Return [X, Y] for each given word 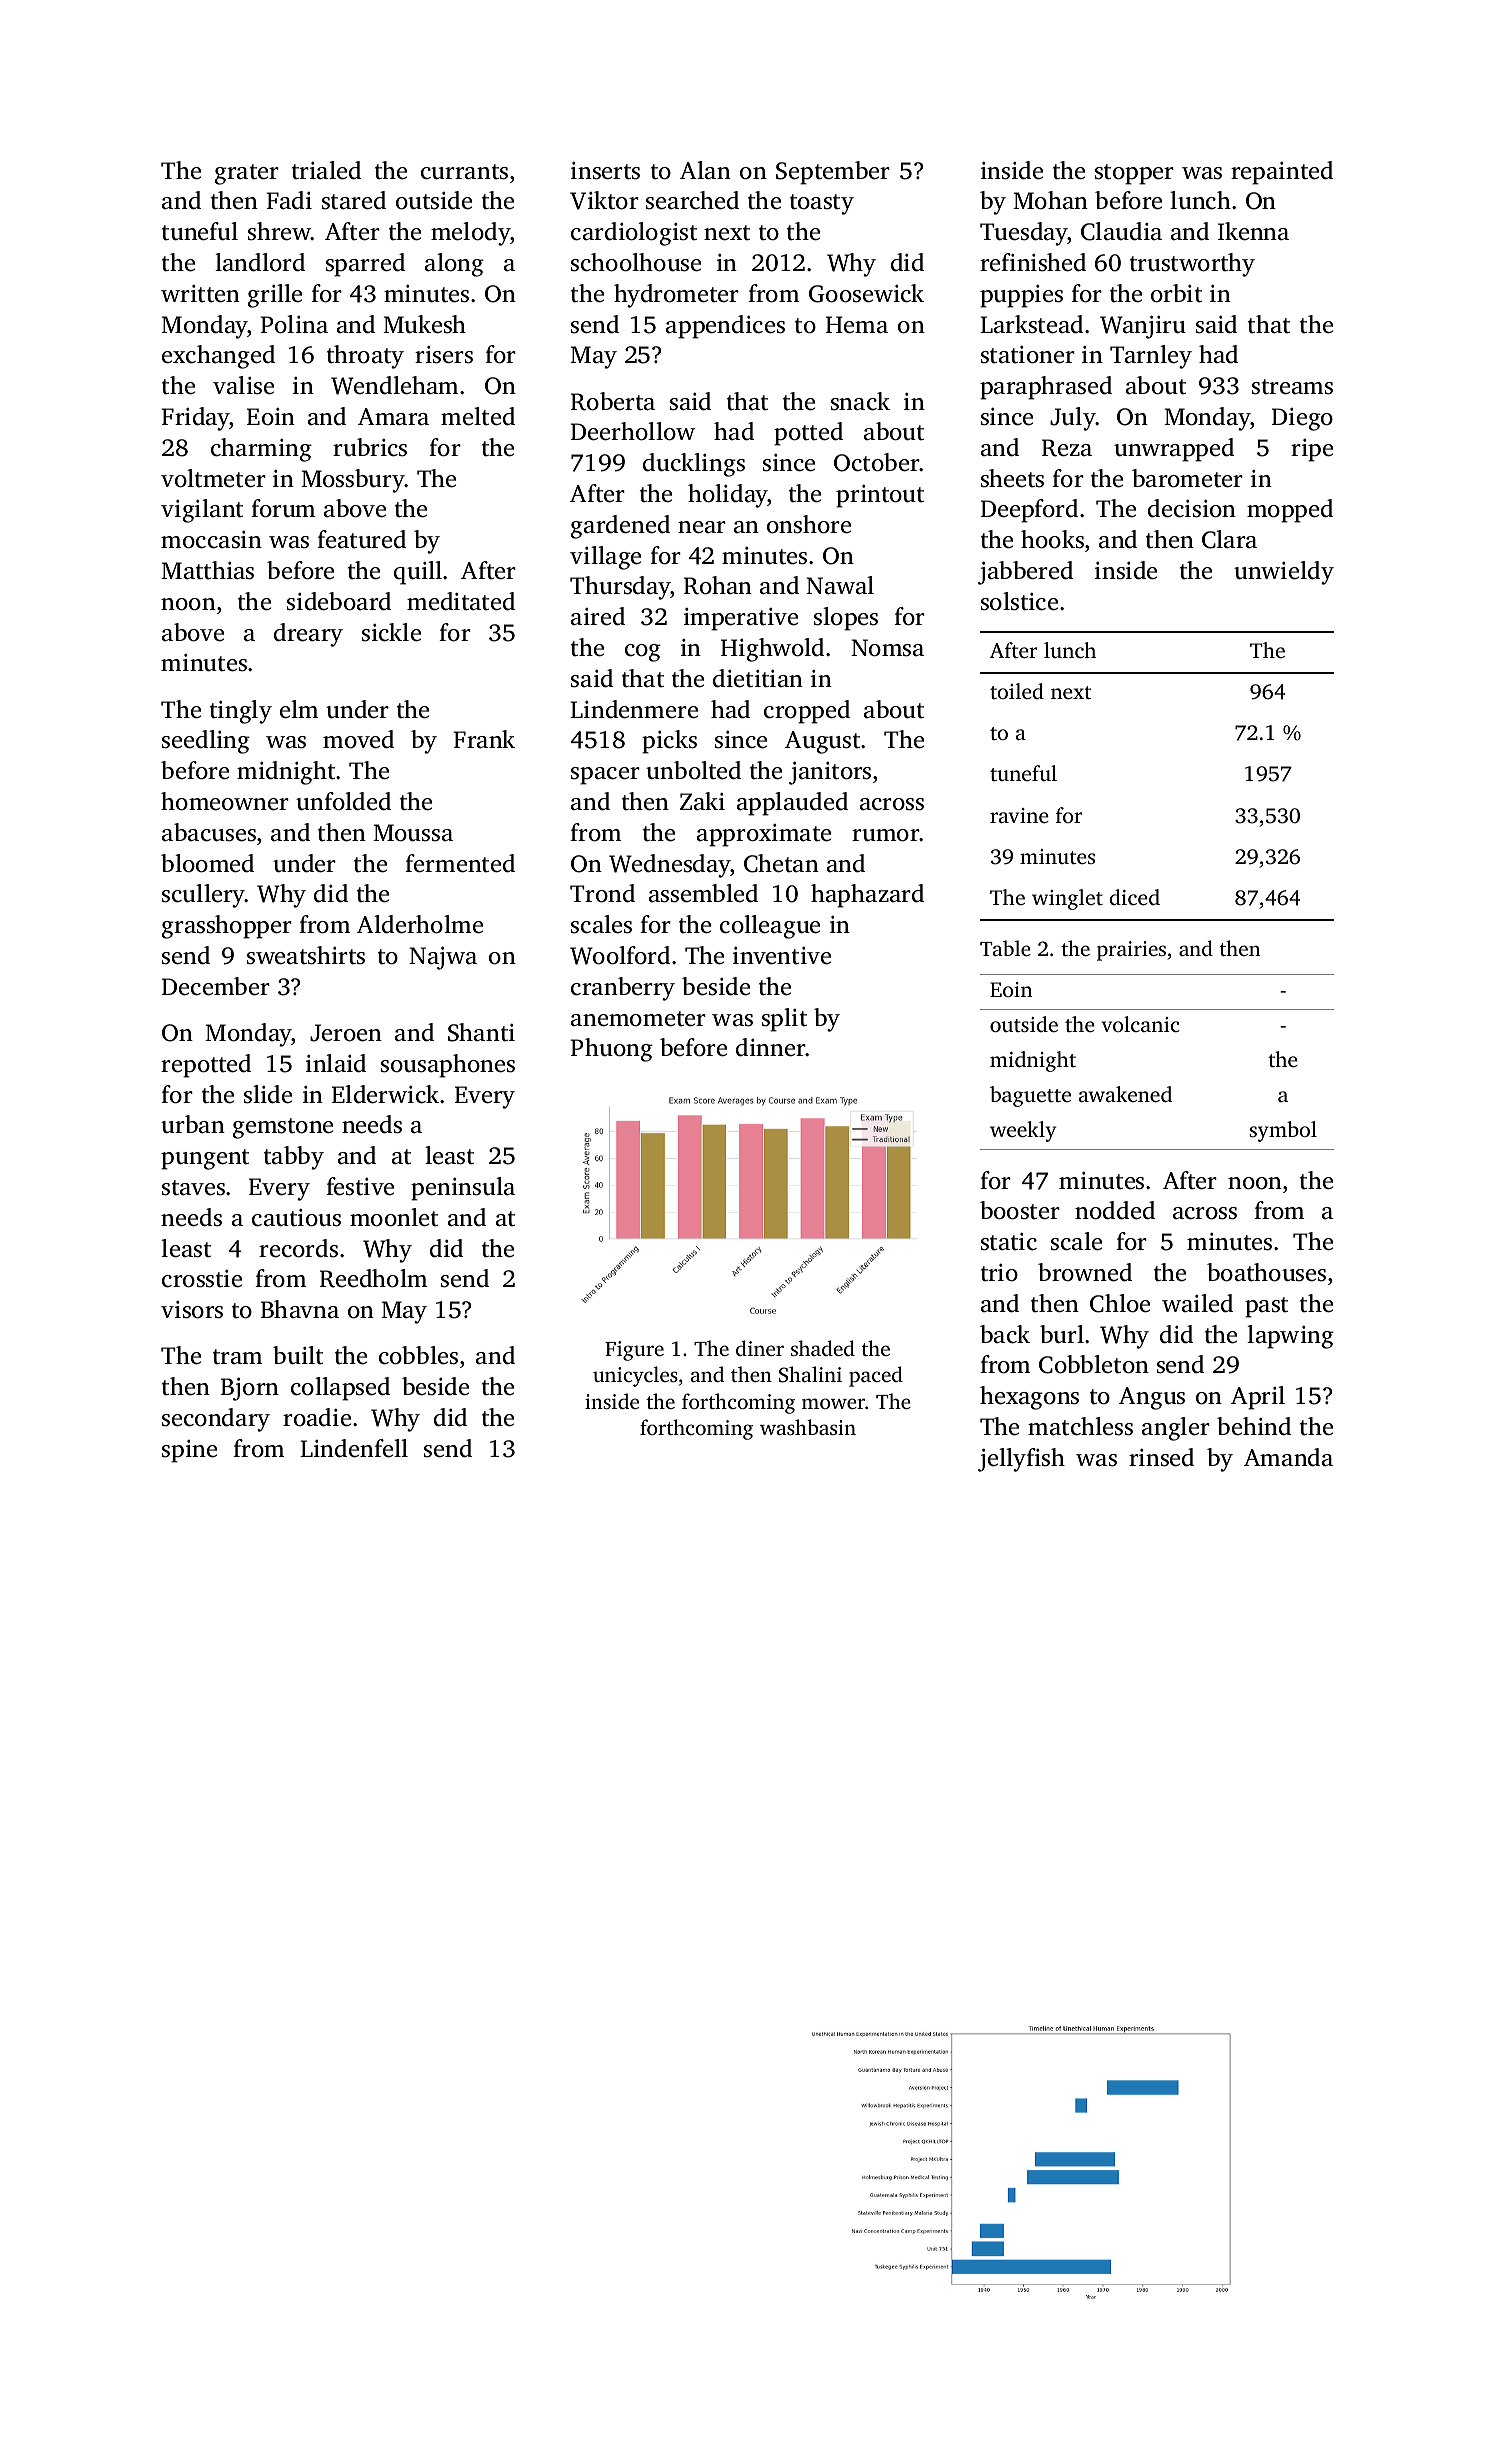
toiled [1017, 691]
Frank [484, 739]
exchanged [218, 357]
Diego [1302, 419]
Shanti [481, 1032]
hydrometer [676, 296]
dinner [771, 1047]
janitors [830, 773]
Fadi [289, 200]
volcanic [1140, 1024]
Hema [857, 325]
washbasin [808, 1427]
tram [237, 1357]
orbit [1176, 293]
